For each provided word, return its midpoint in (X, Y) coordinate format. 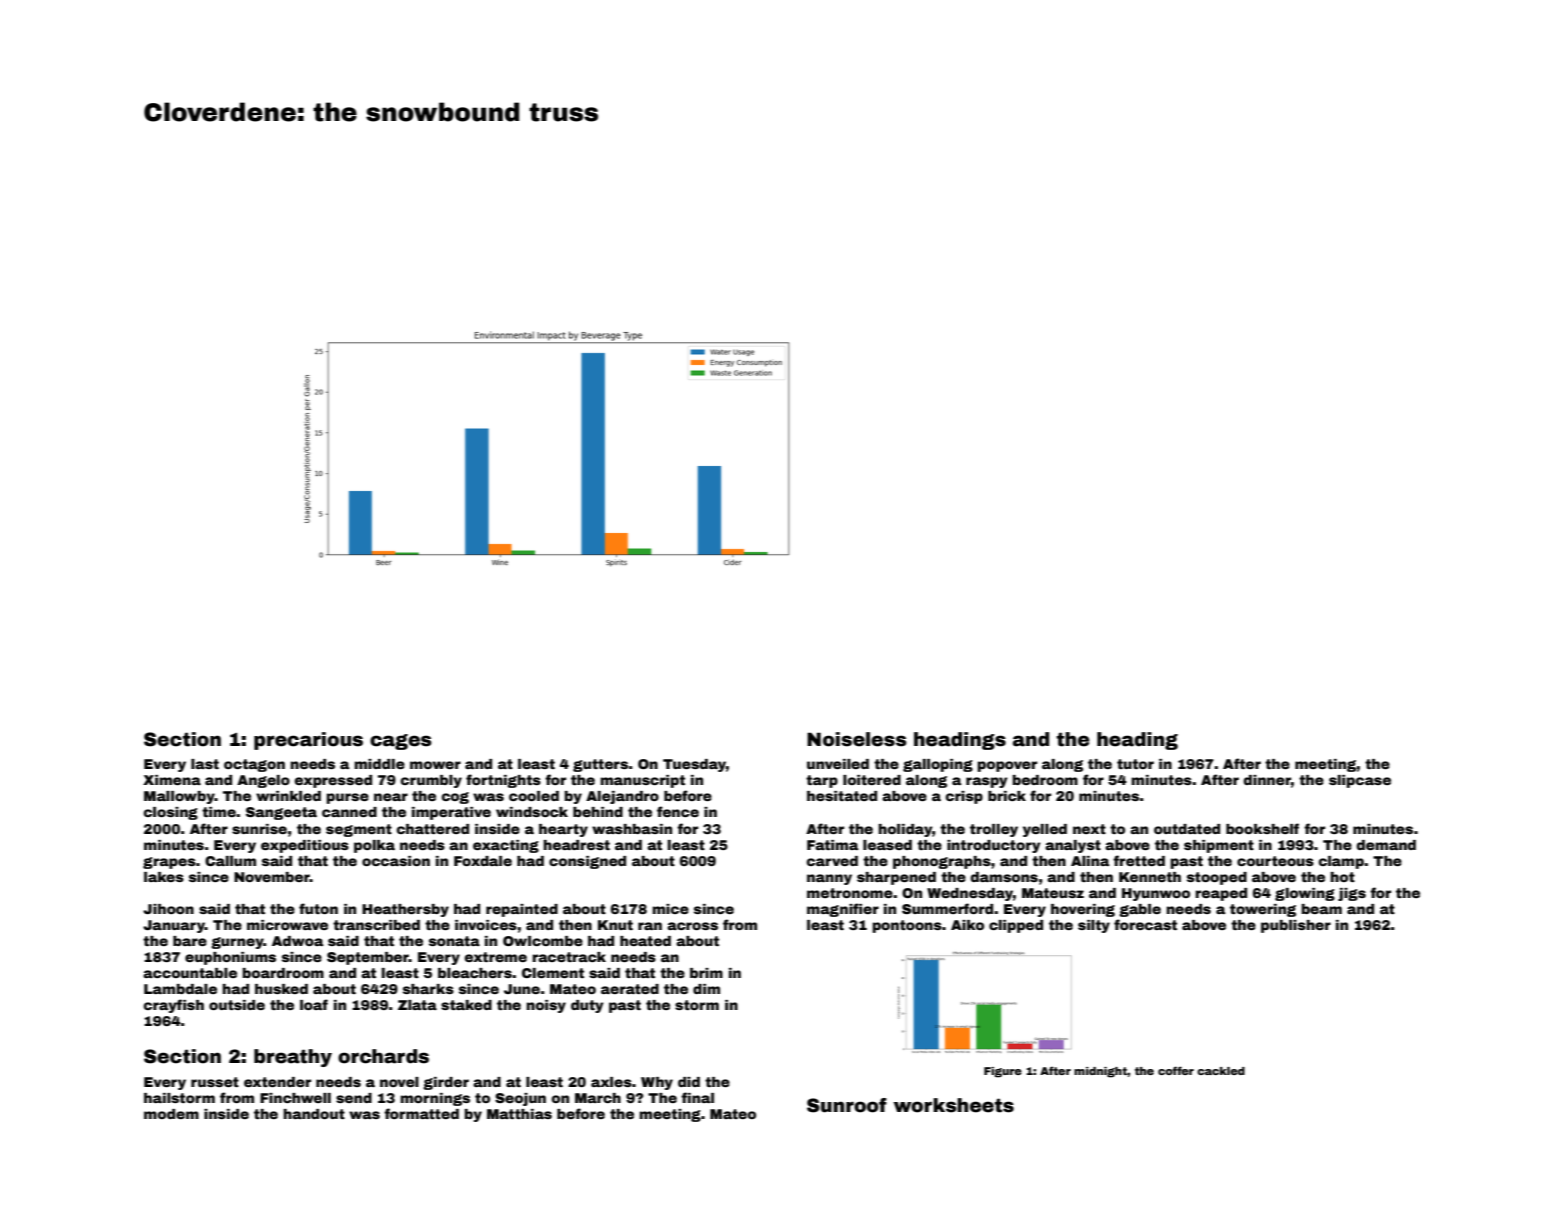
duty (587, 1006)
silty (1094, 926)
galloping (938, 765)
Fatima (833, 845)
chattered (433, 829)
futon (318, 908)
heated (645, 941)
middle (379, 764)
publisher (1296, 926)
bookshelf (1262, 828)
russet (215, 1082)
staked (466, 1005)
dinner (1267, 780)
